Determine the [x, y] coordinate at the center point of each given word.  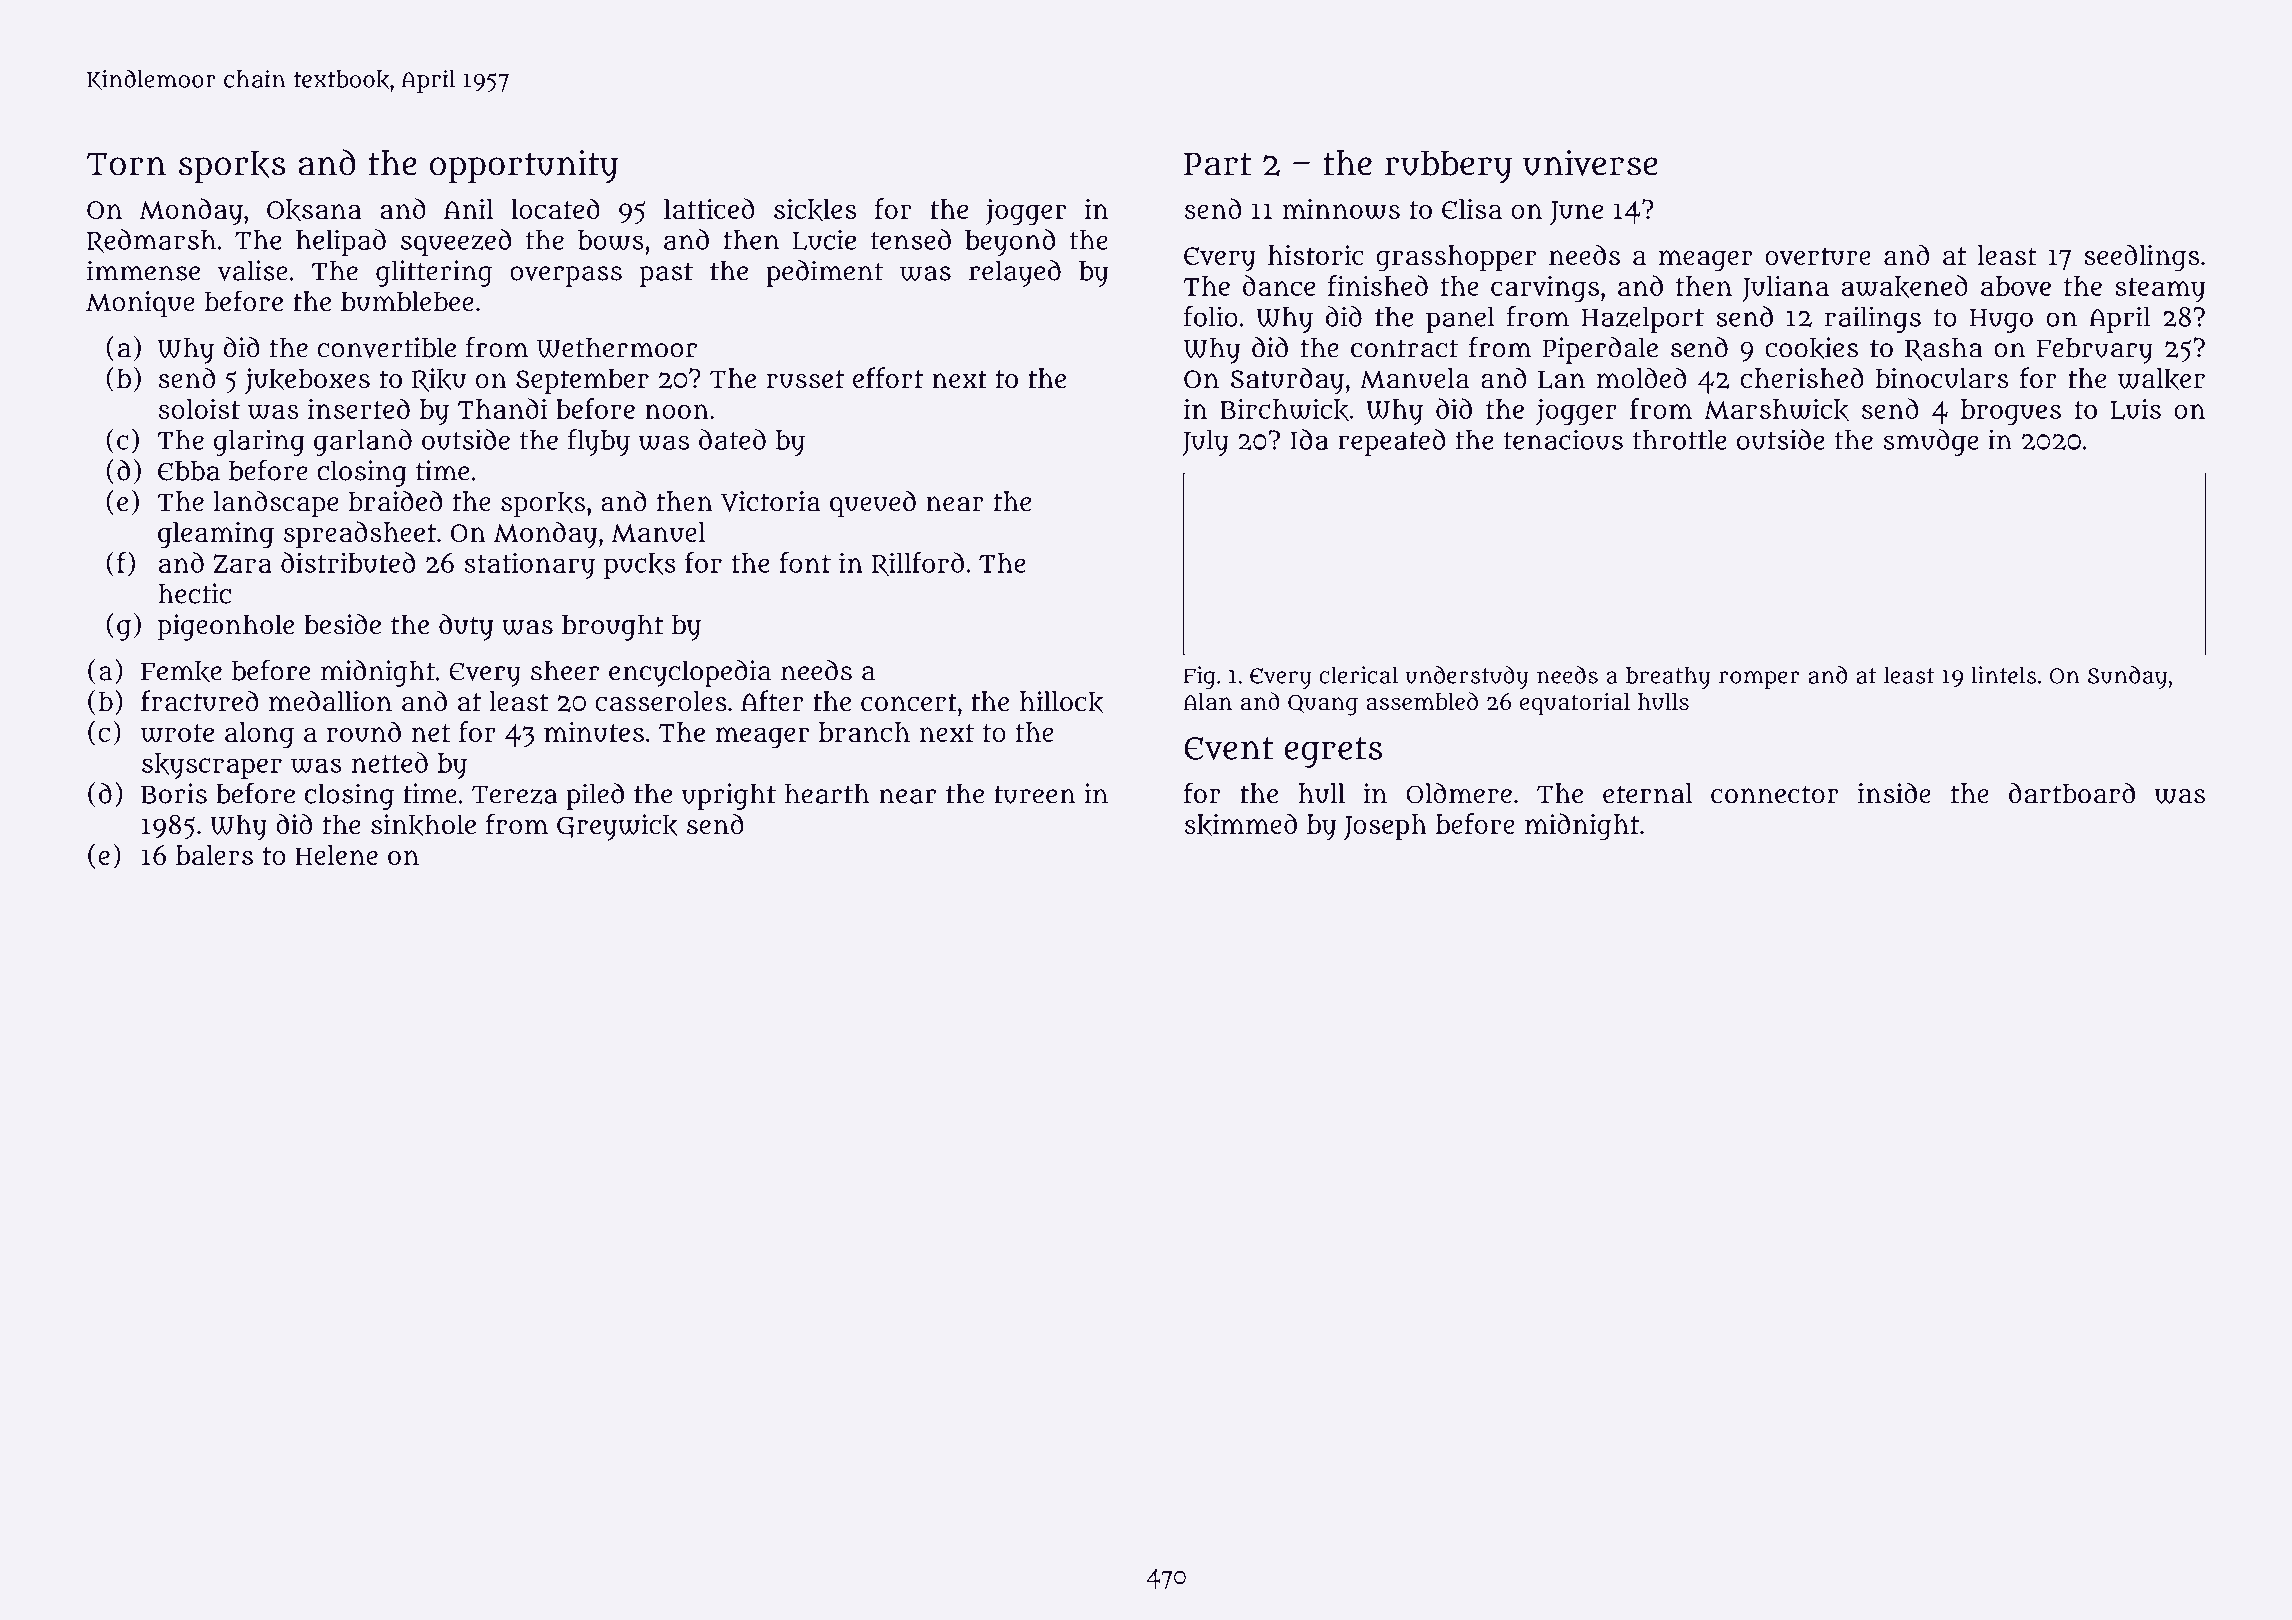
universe [1590, 163]
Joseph [1385, 827]
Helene [336, 855]
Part [1218, 164]
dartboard [2072, 793]
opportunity [524, 166]
